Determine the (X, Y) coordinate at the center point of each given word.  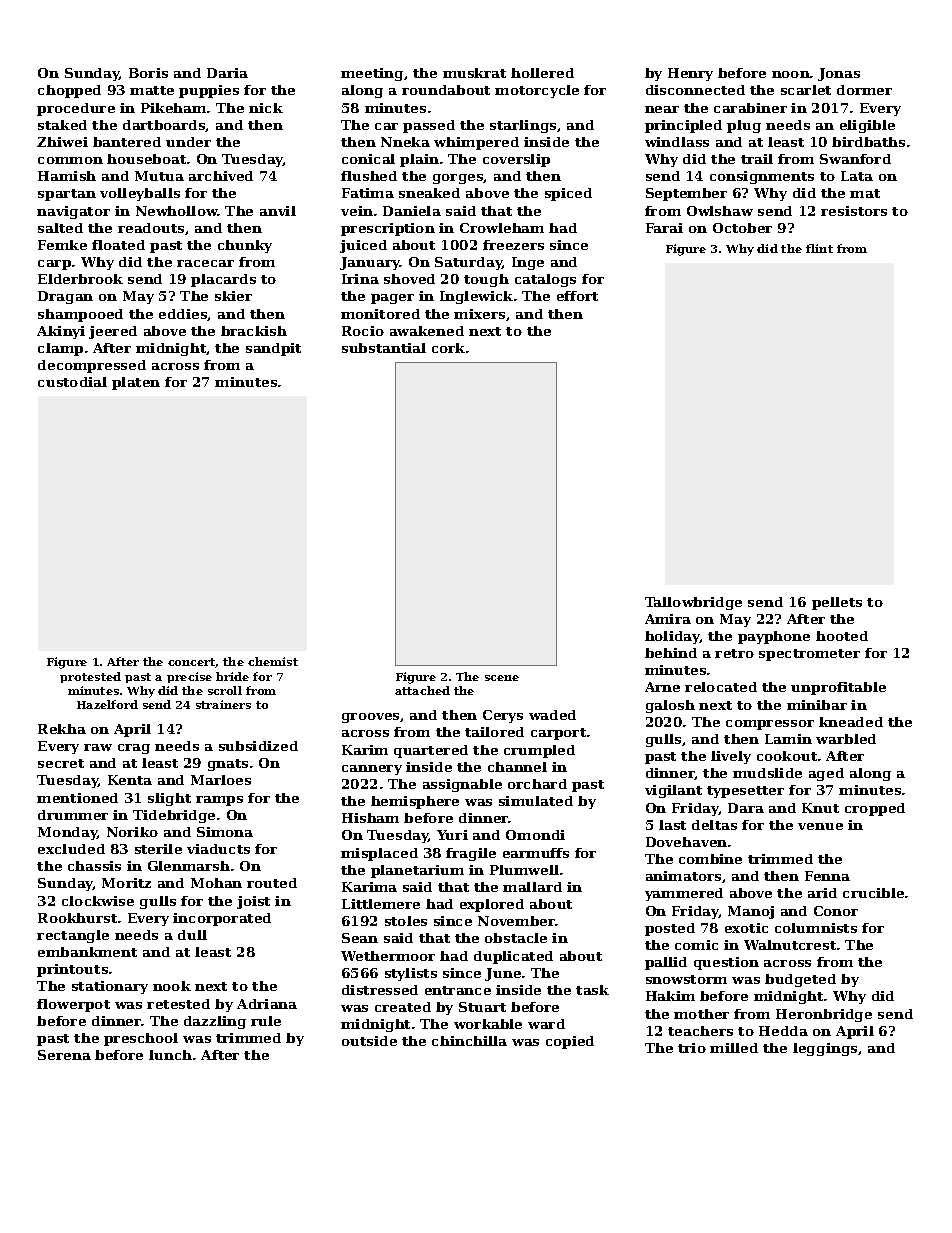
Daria (227, 73)
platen (136, 383)
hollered (542, 73)
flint (819, 248)
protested (90, 677)
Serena (64, 1055)
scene (502, 678)
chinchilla (469, 1041)
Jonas (839, 74)
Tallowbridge (693, 603)
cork (448, 348)
